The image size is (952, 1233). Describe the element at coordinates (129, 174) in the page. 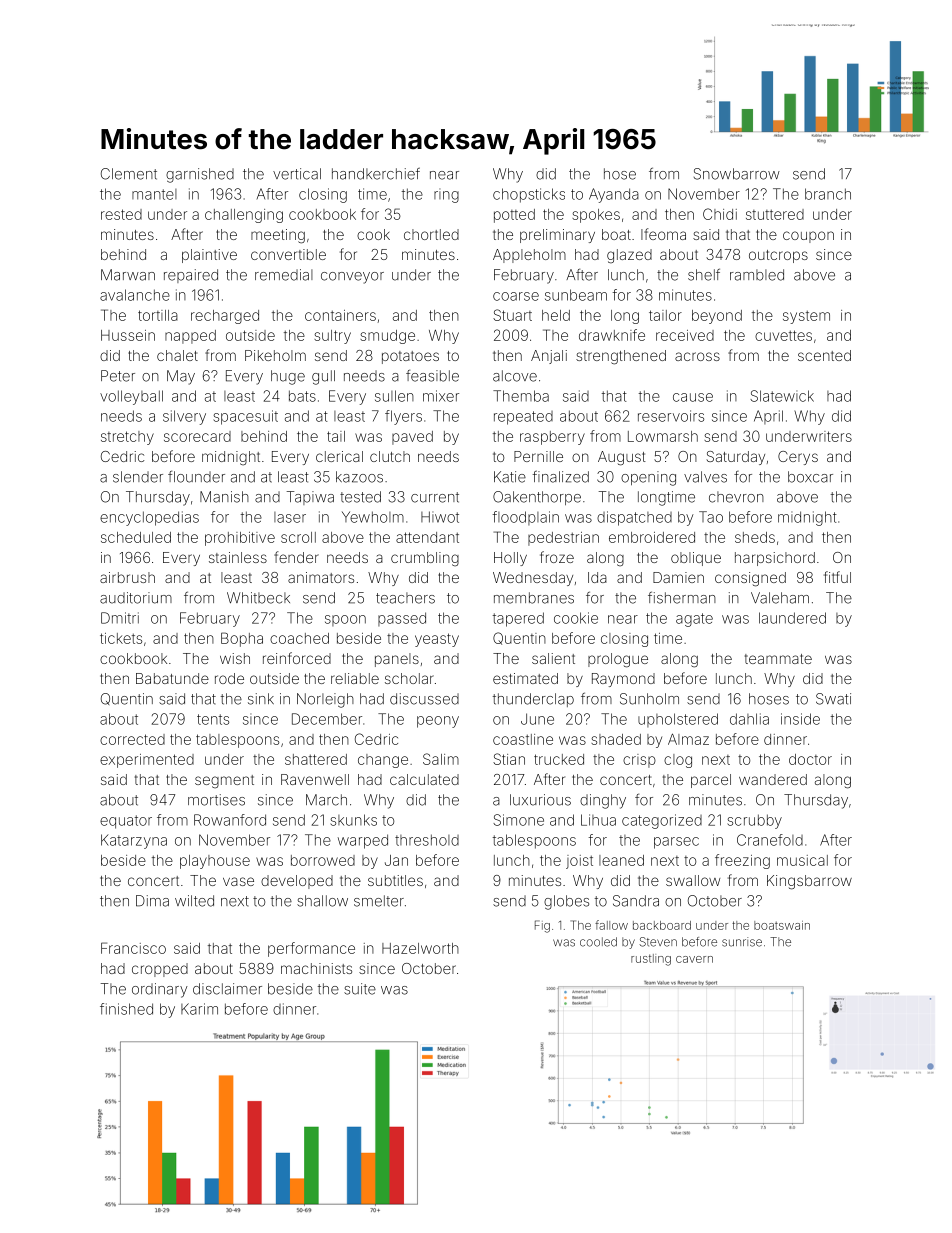

I see `Clement` at that location.
